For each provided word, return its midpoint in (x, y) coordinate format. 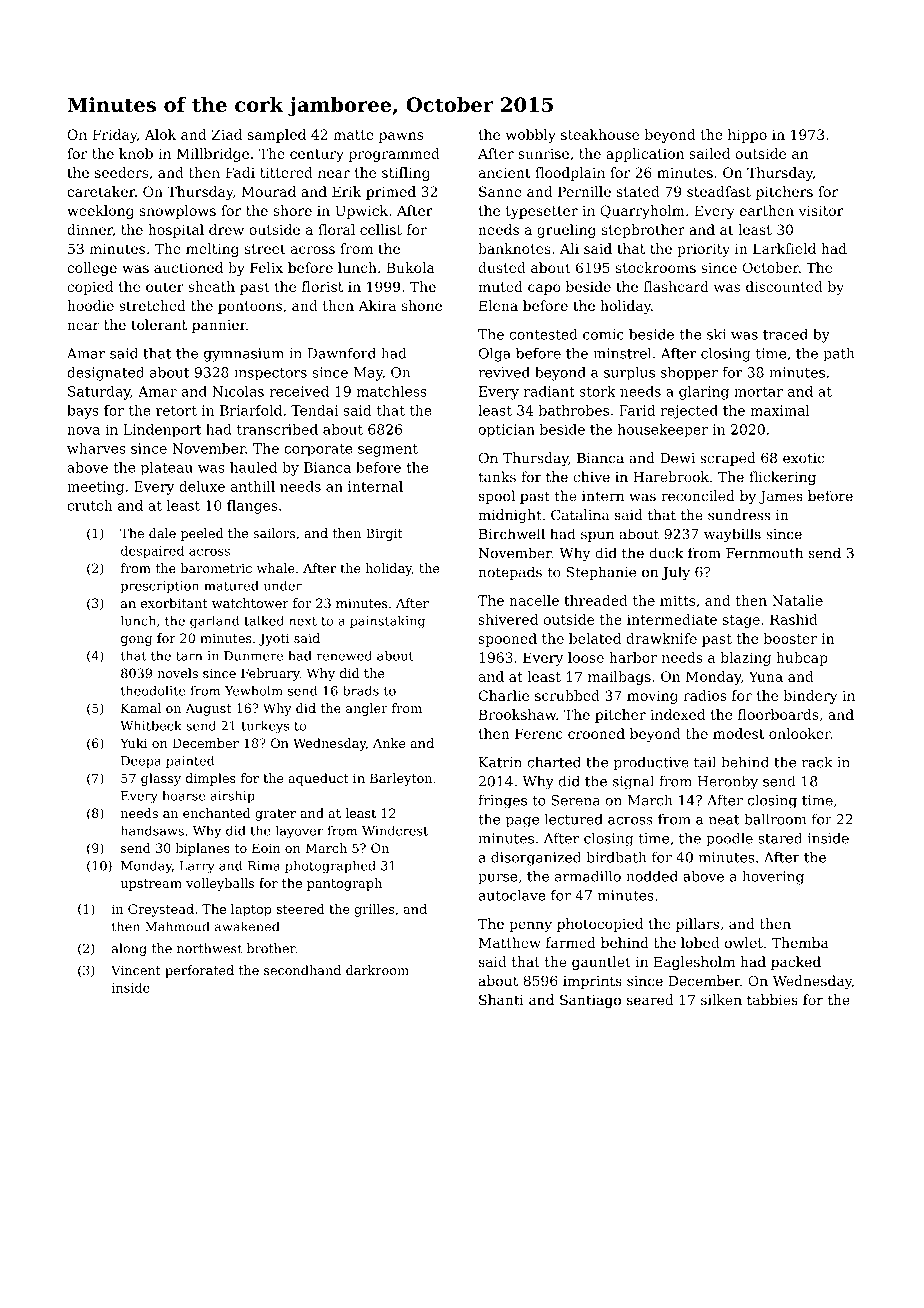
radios (704, 695)
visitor (821, 210)
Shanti (501, 999)
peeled (202, 534)
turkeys (265, 727)
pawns (401, 137)
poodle (729, 840)
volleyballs (220, 884)
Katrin (500, 762)
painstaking (387, 622)
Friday (114, 136)
